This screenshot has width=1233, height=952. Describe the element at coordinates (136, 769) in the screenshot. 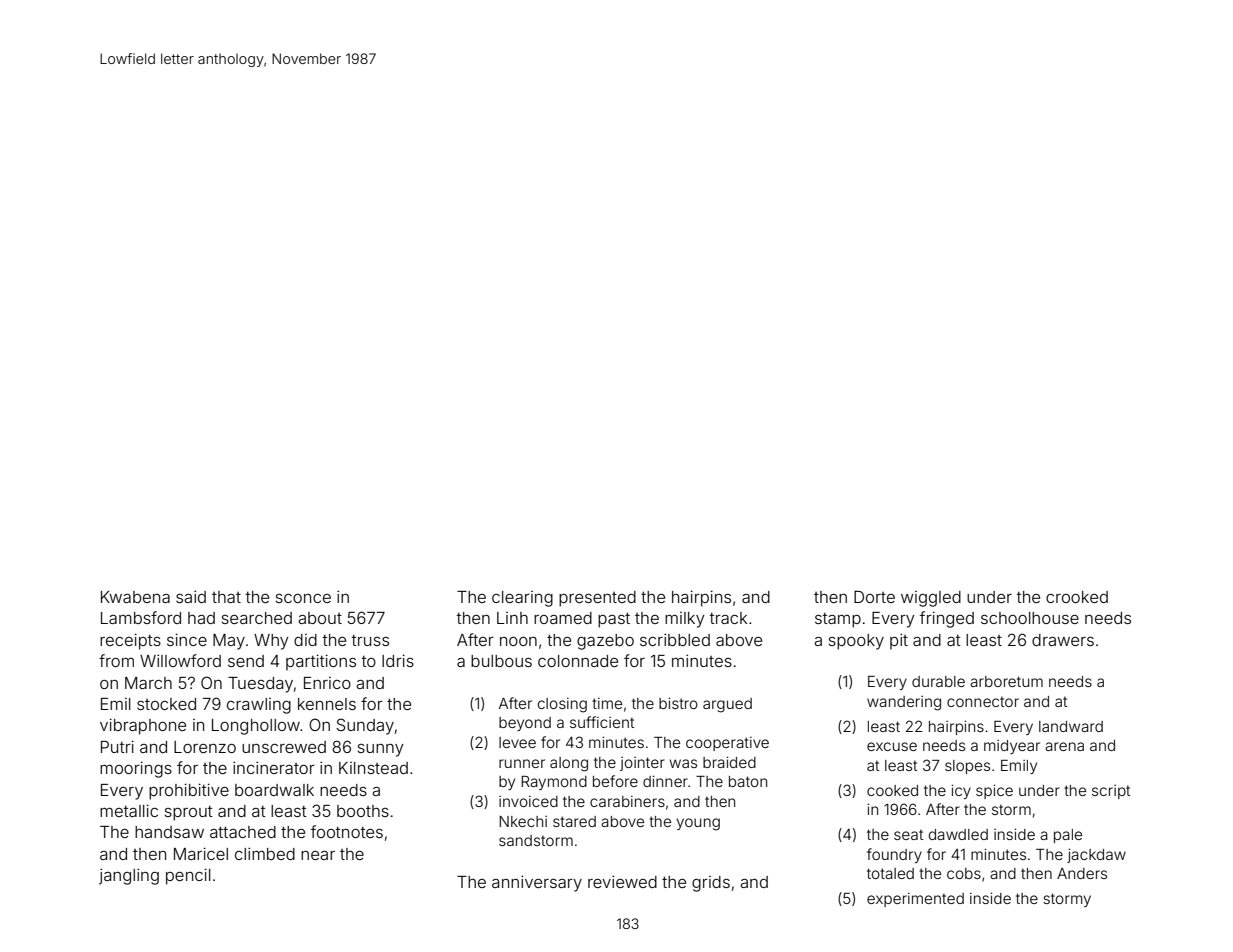

I see `moorings` at that location.
